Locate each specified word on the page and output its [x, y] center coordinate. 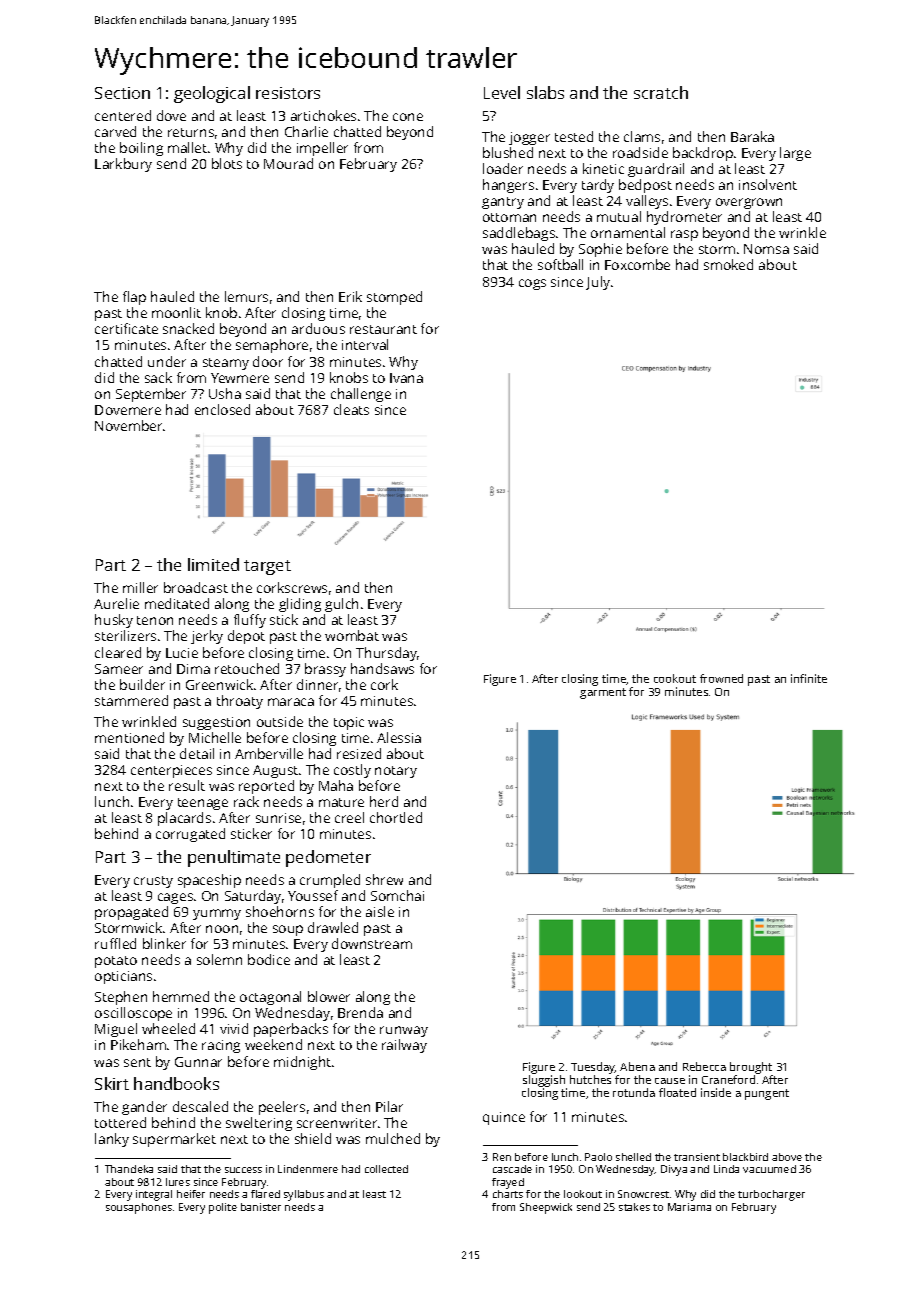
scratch [661, 92]
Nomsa [766, 249]
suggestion [216, 723]
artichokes [323, 115]
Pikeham [138, 1044]
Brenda [360, 1012]
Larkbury [123, 165]
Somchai [397, 895]
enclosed [222, 409]
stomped [394, 298]
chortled [396, 817]
